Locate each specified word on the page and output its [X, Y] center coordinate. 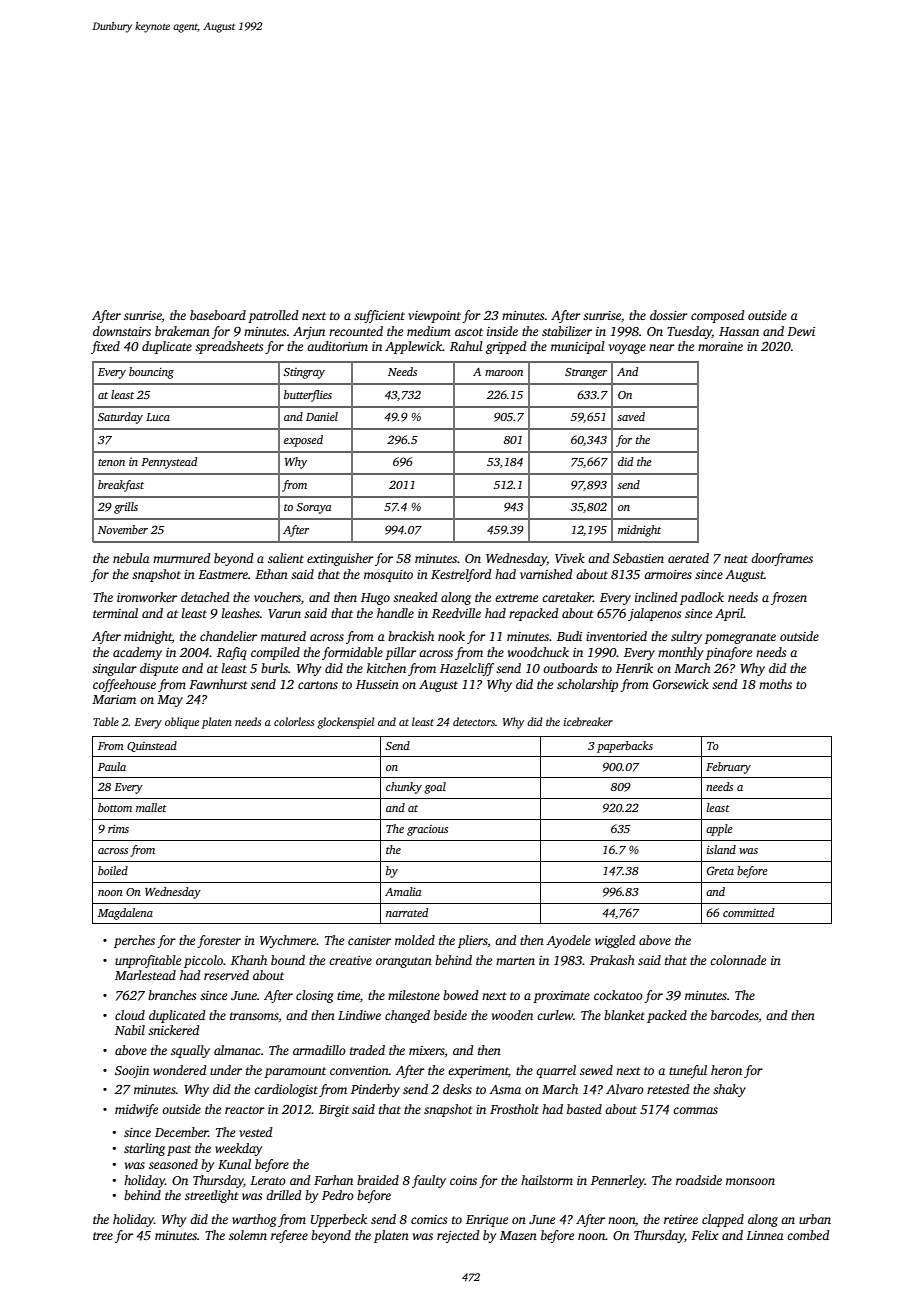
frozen [789, 598]
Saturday [120, 418]
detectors [474, 721]
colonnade [738, 960]
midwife [136, 1110]
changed [407, 1016]
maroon [504, 373]
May [170, 701]
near [662, 347]
